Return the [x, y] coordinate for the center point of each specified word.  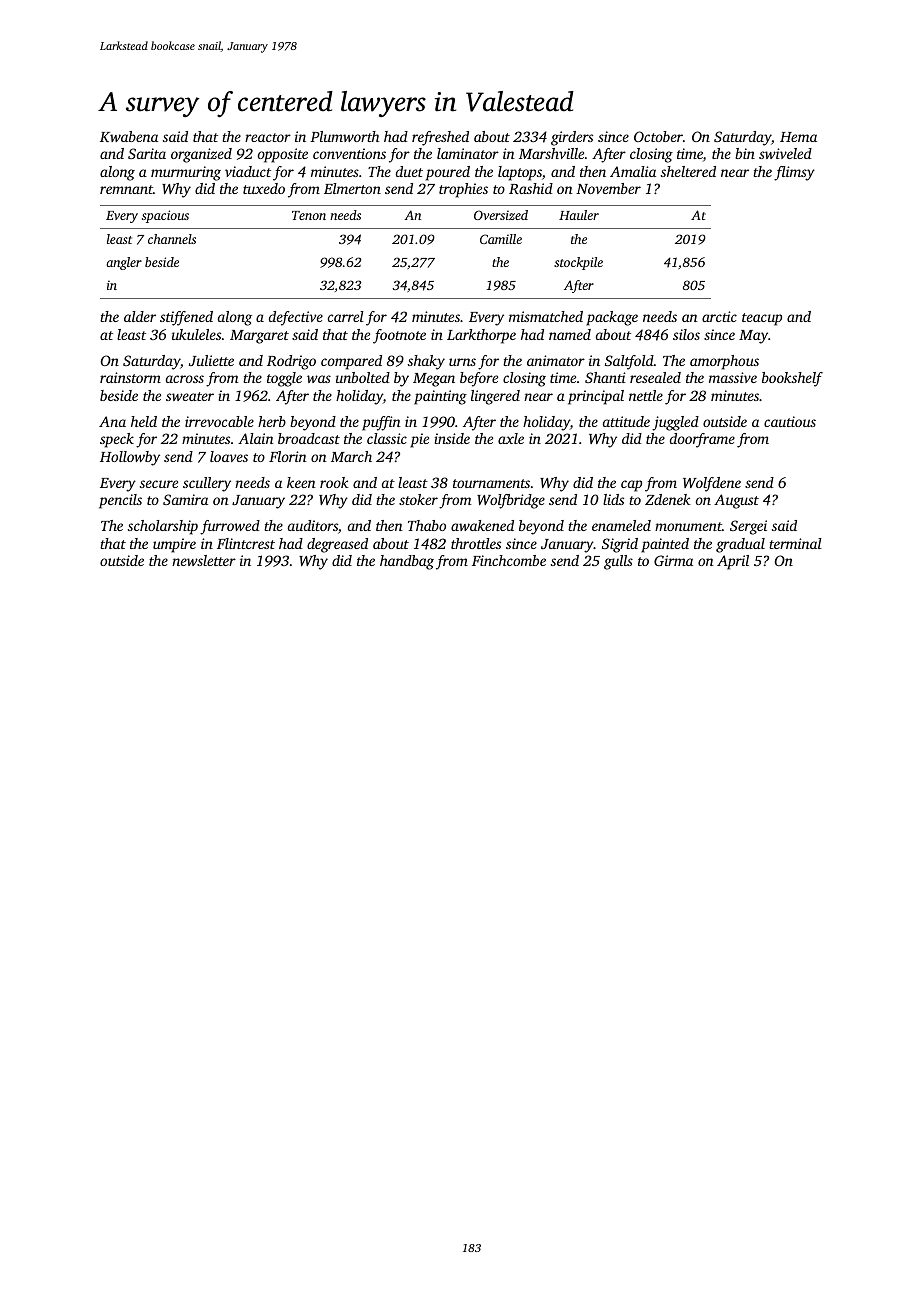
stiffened [186, 318]
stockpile [578, 263]
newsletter [204, 560]
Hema [798, 137]
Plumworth [344, 136]
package [612, 318]
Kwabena [129, 136]
